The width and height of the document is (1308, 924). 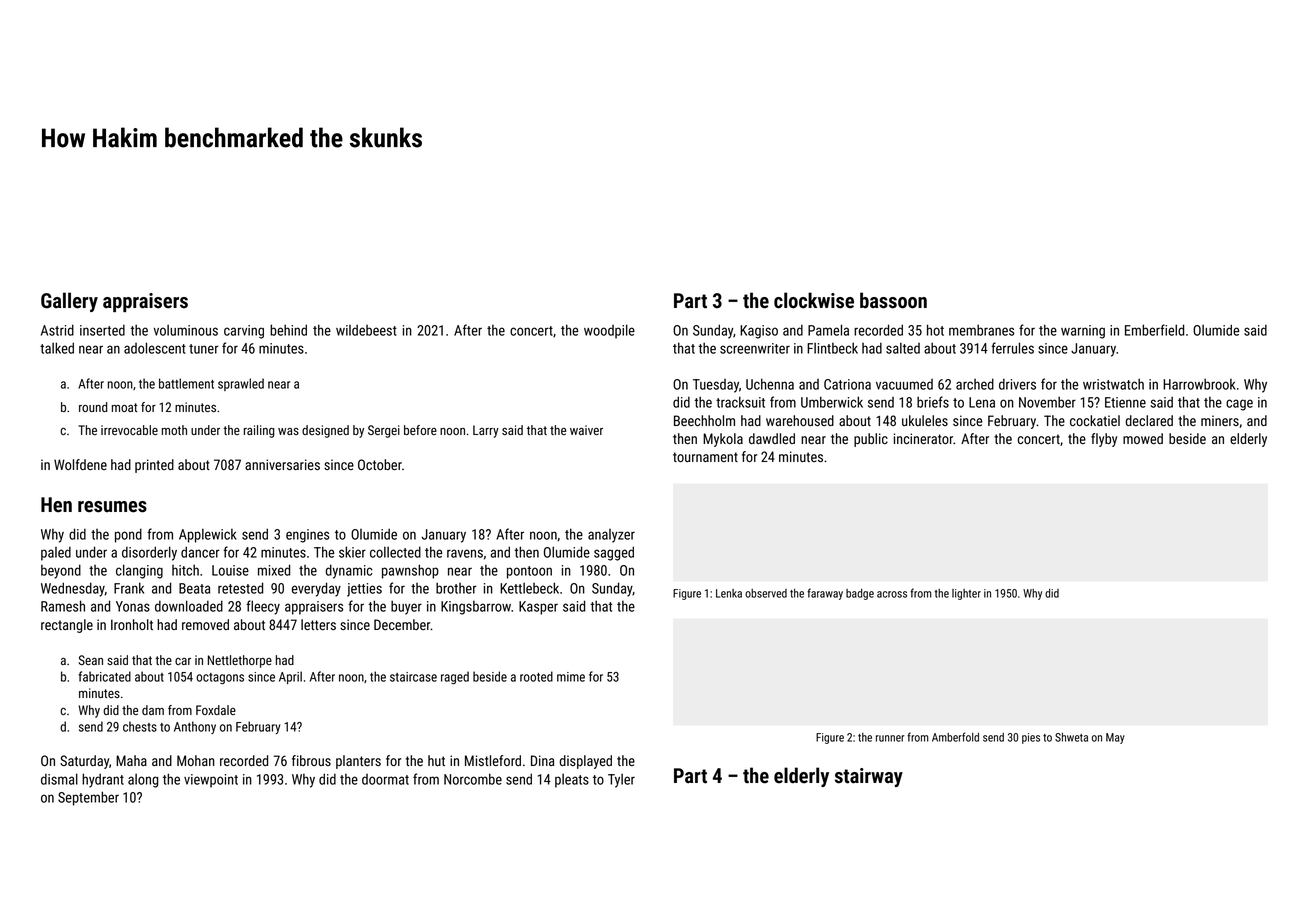 What do you see at coordinates (1154, 330) in the document?
I see `Emberfield` at bounding box center [1154, 330].
